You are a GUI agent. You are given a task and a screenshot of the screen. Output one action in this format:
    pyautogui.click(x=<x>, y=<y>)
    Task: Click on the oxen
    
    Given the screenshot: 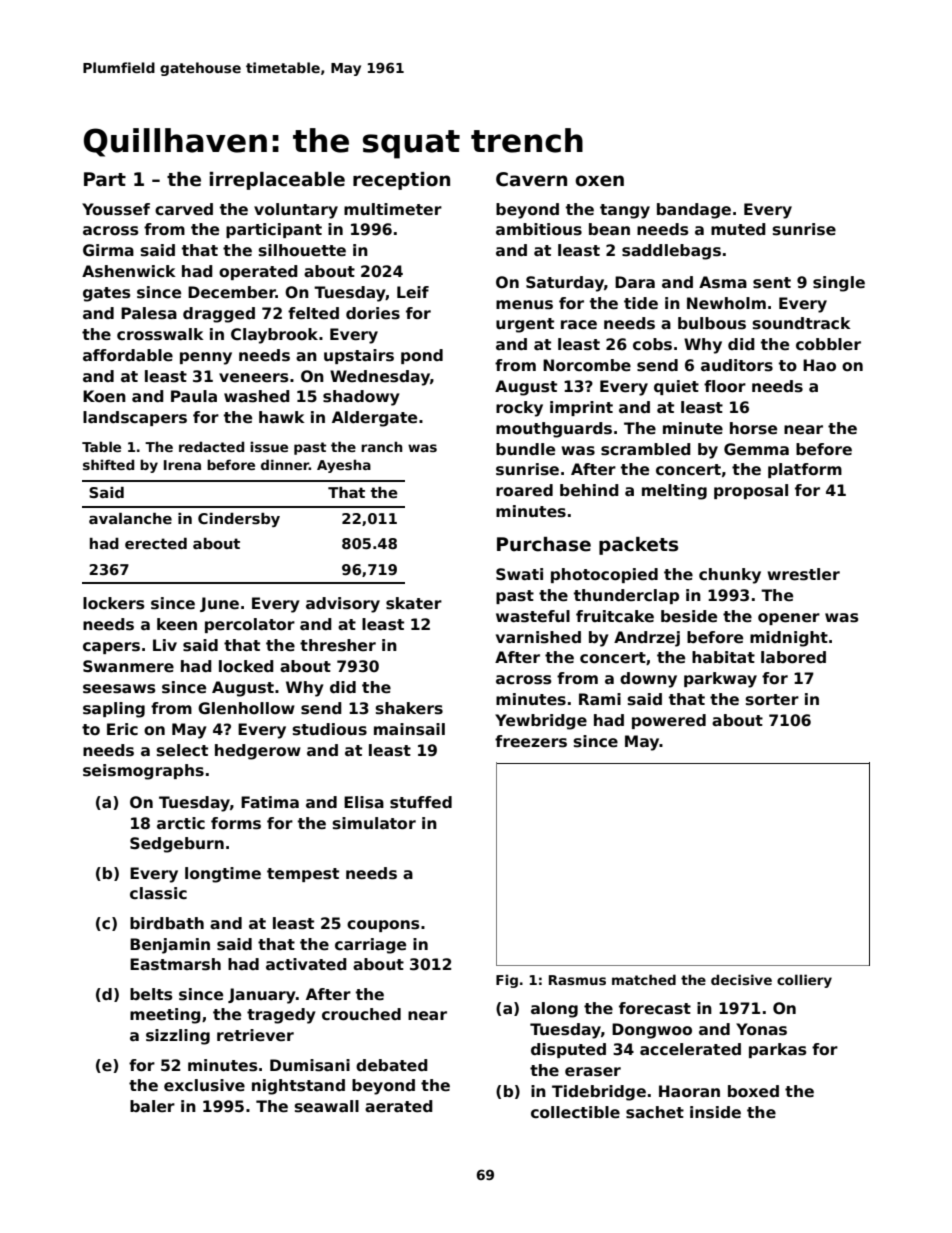 What is the action you would take?
    pyautogui.click(x=599, y=181)
